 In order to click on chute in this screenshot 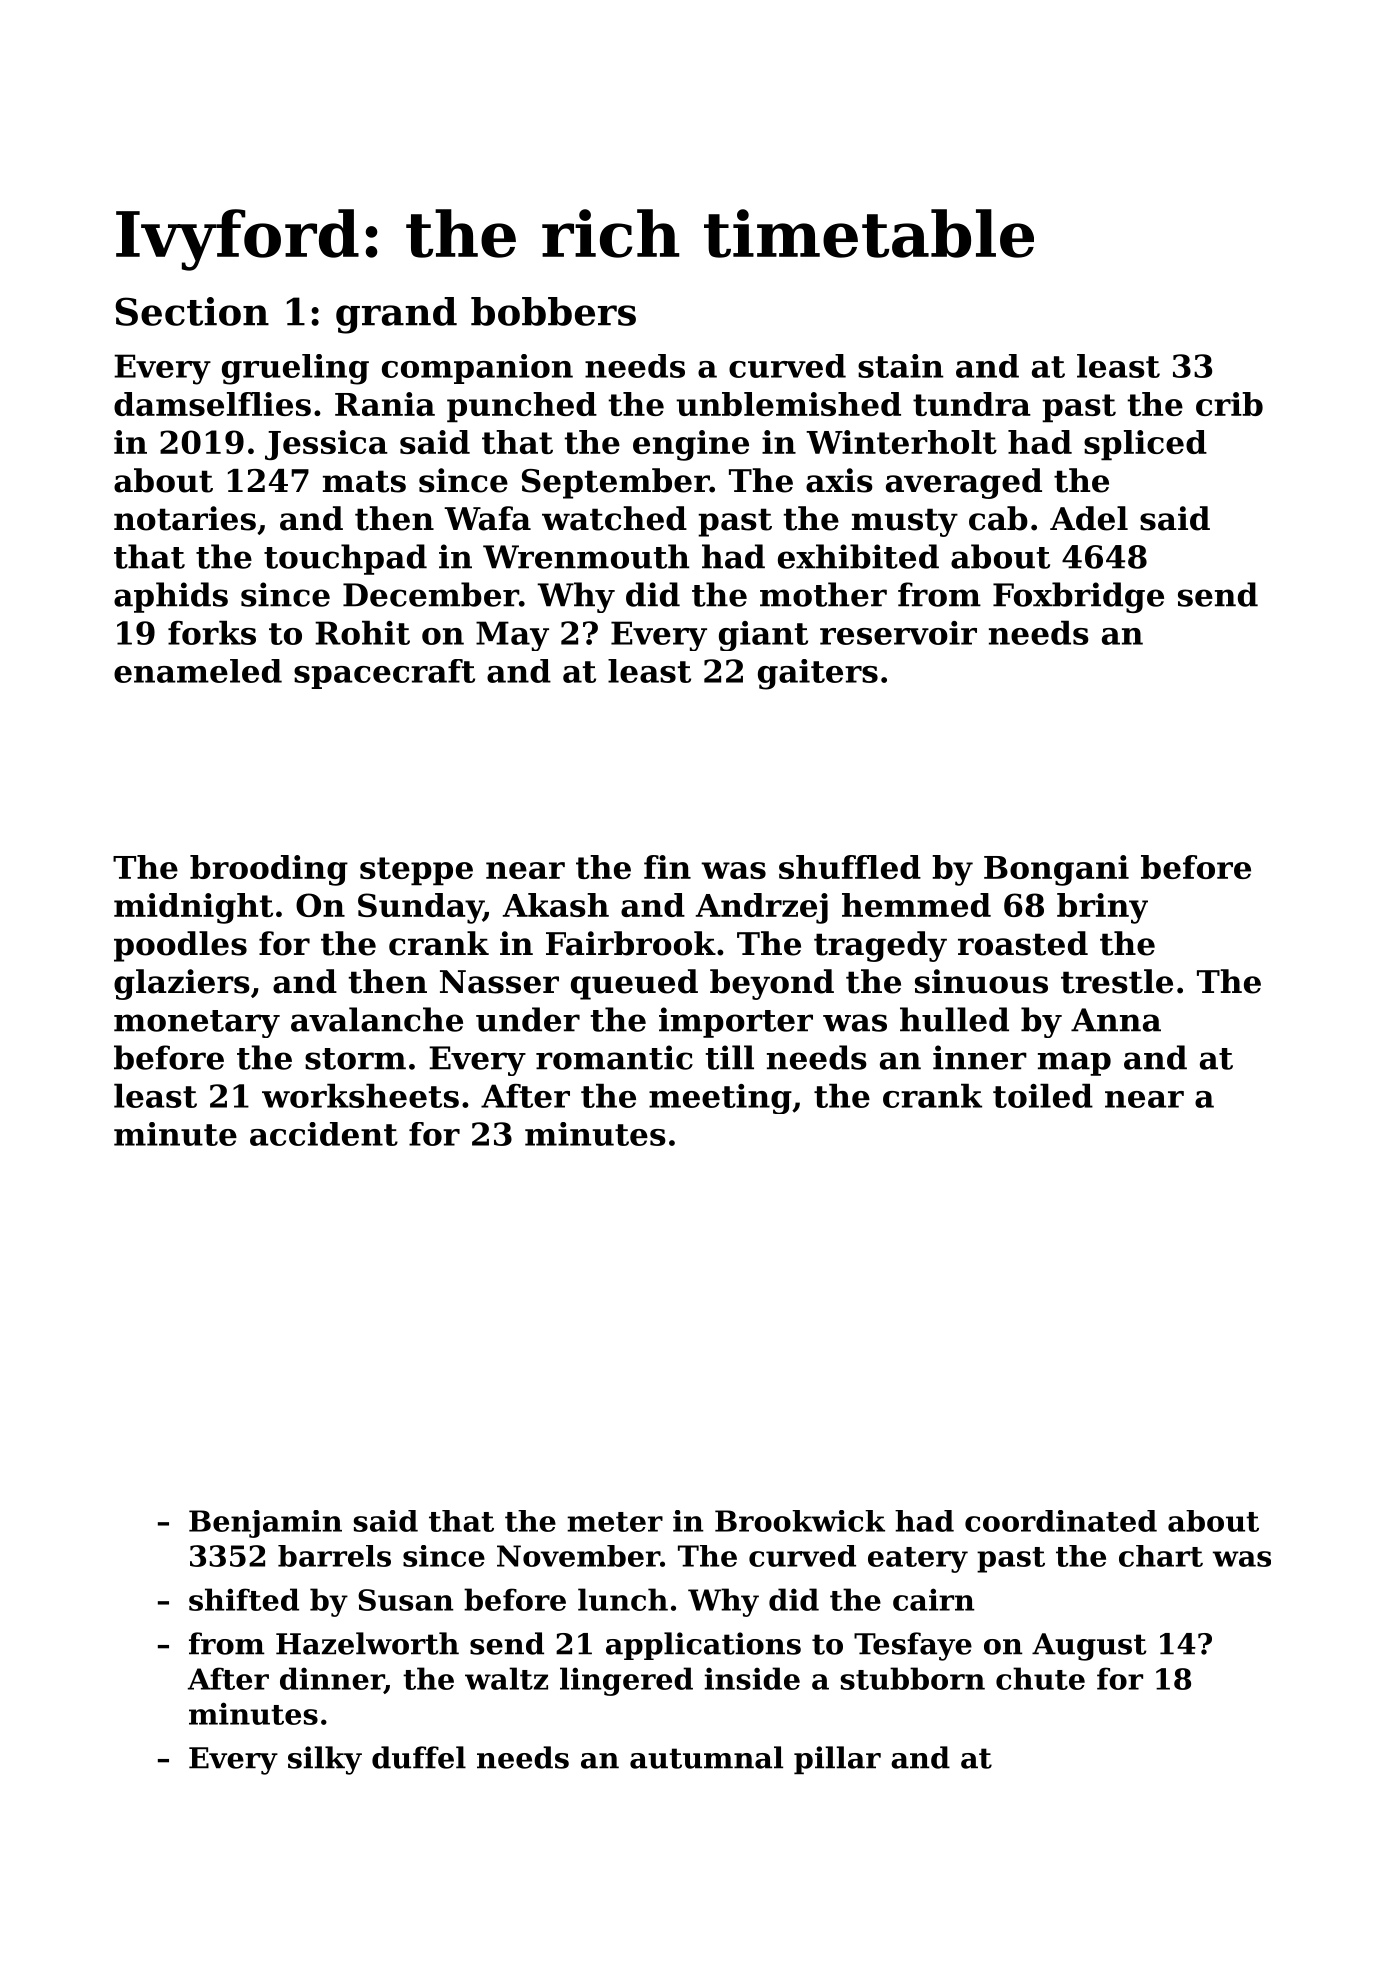, I will do `click(1040, 1678)`.
